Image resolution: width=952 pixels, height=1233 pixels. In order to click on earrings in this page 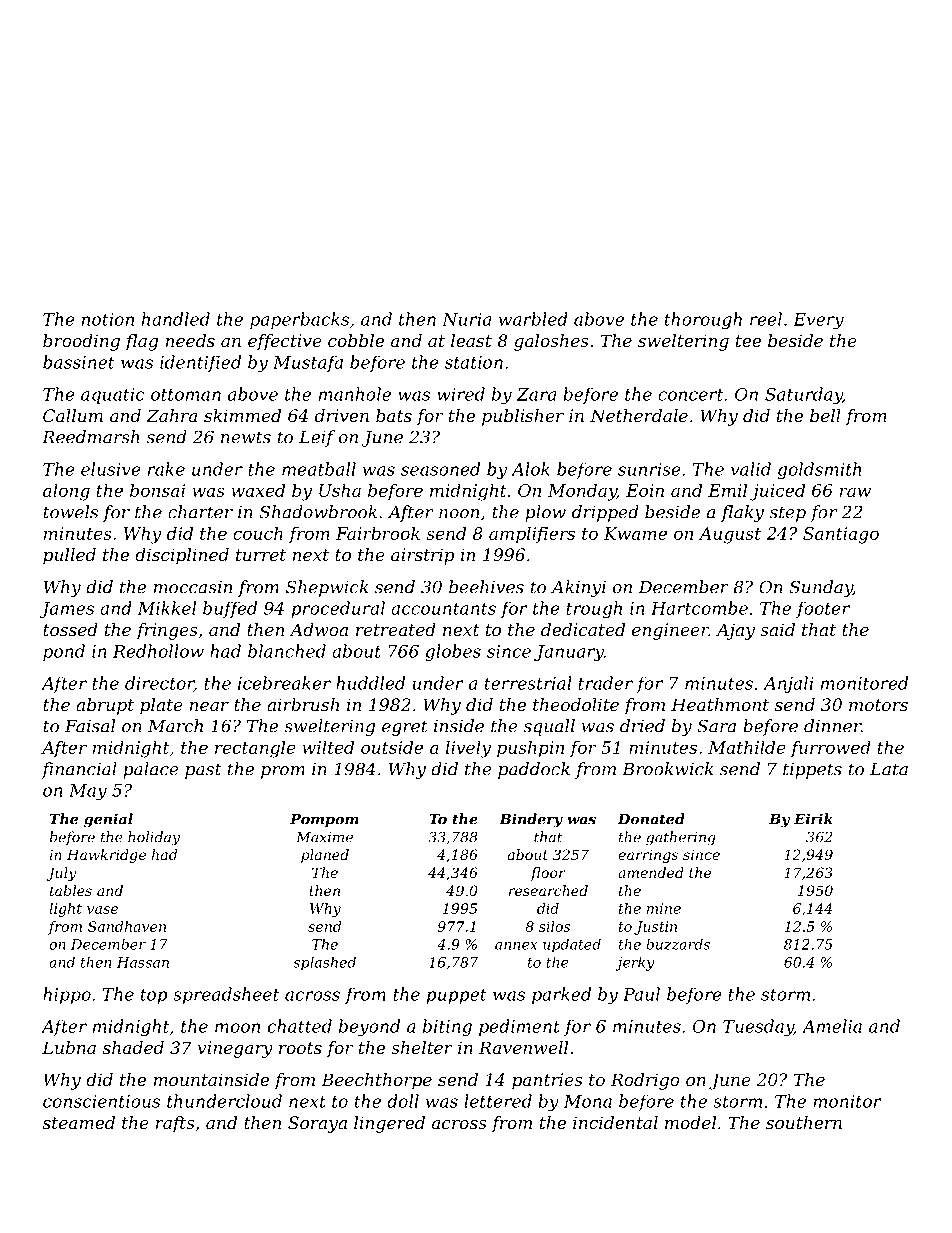, I will do `click(648, 856)`.
